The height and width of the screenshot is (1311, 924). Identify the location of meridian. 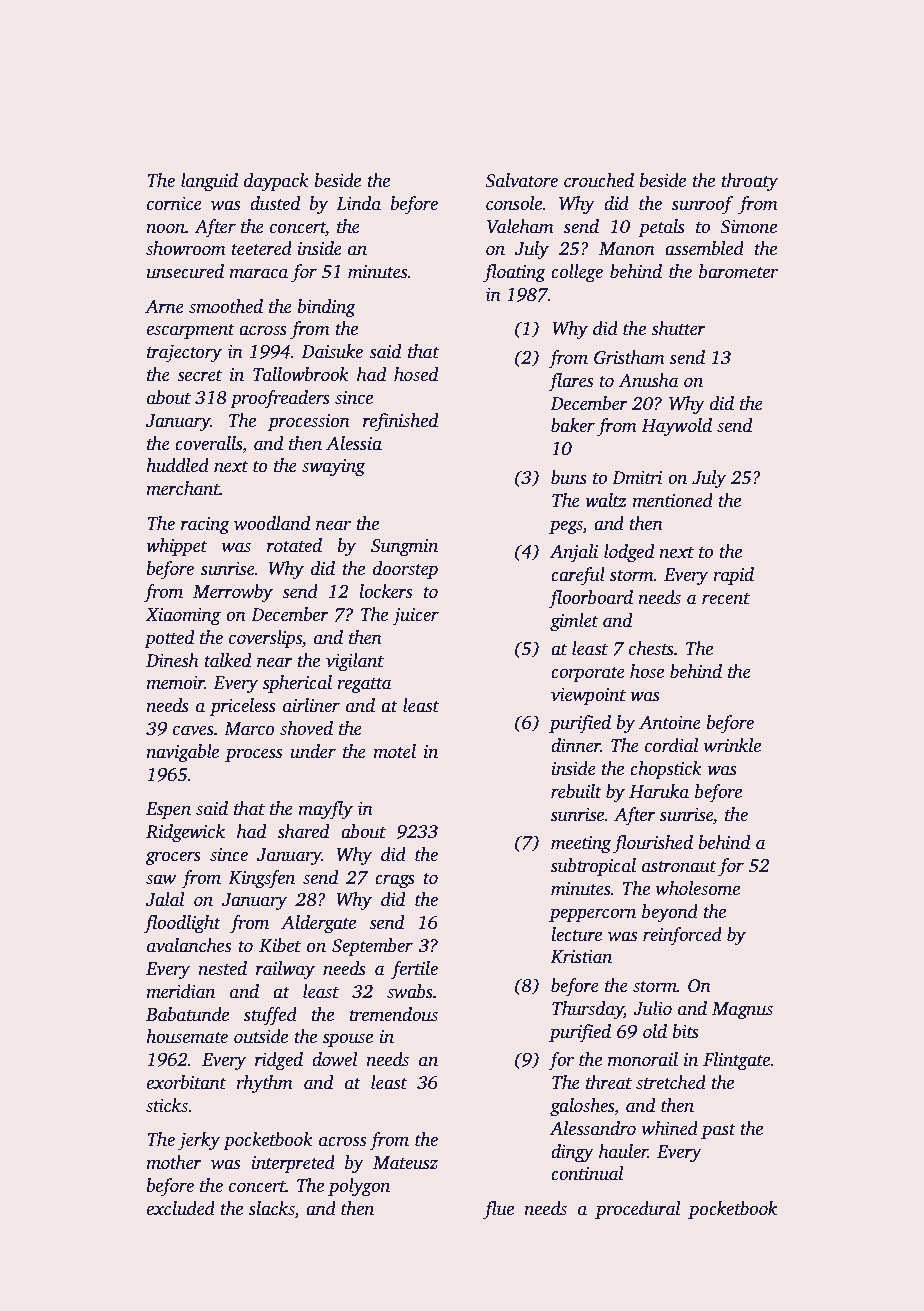
(180, 991).
